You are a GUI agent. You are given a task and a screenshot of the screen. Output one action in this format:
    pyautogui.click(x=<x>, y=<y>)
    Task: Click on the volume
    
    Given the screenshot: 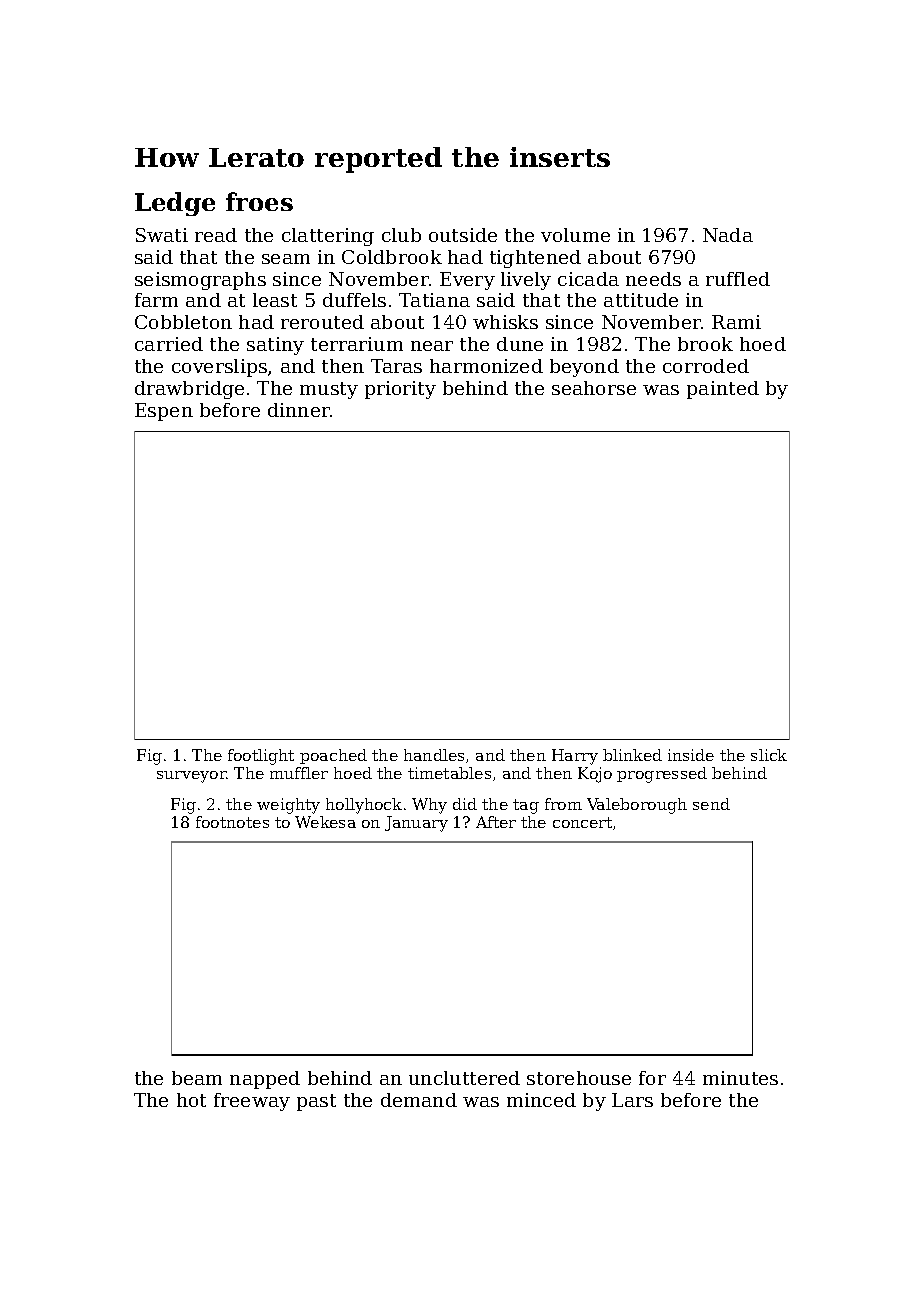 What is the action you would take?
    pyautogui.click(x=575, y=235)
